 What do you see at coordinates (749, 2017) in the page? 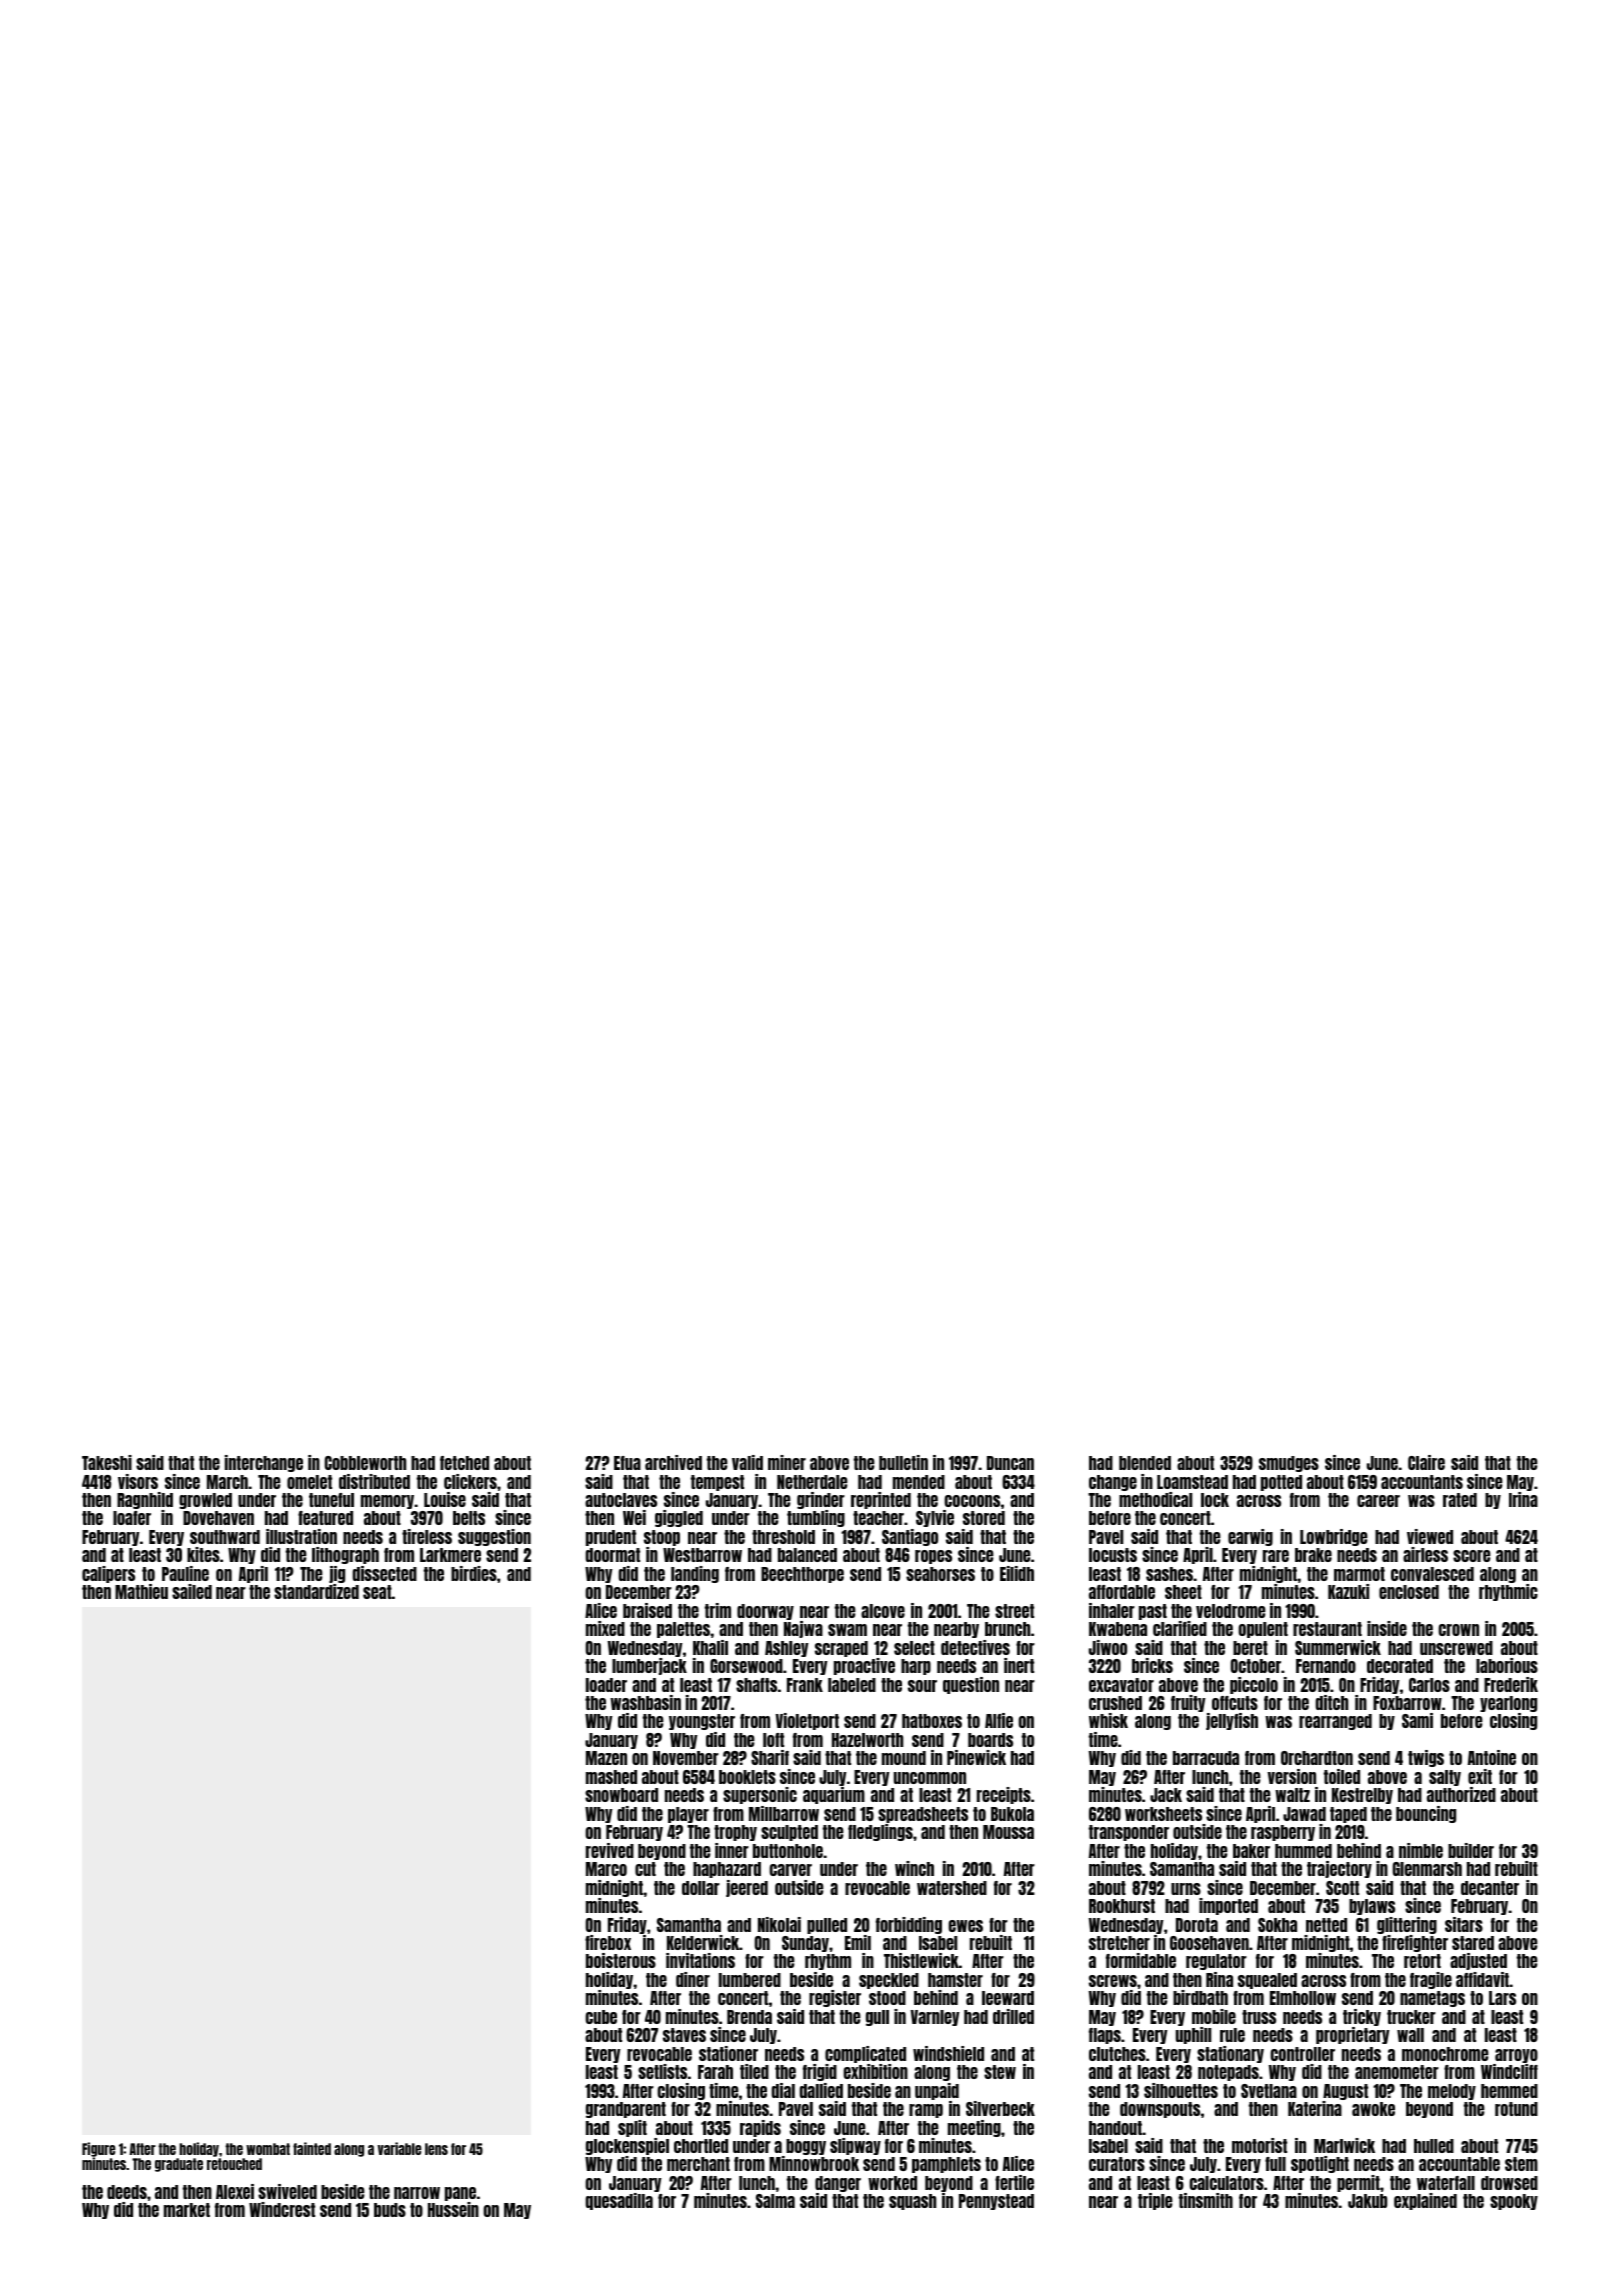
I see `Brenda` at bounding box center [749, 2017].
